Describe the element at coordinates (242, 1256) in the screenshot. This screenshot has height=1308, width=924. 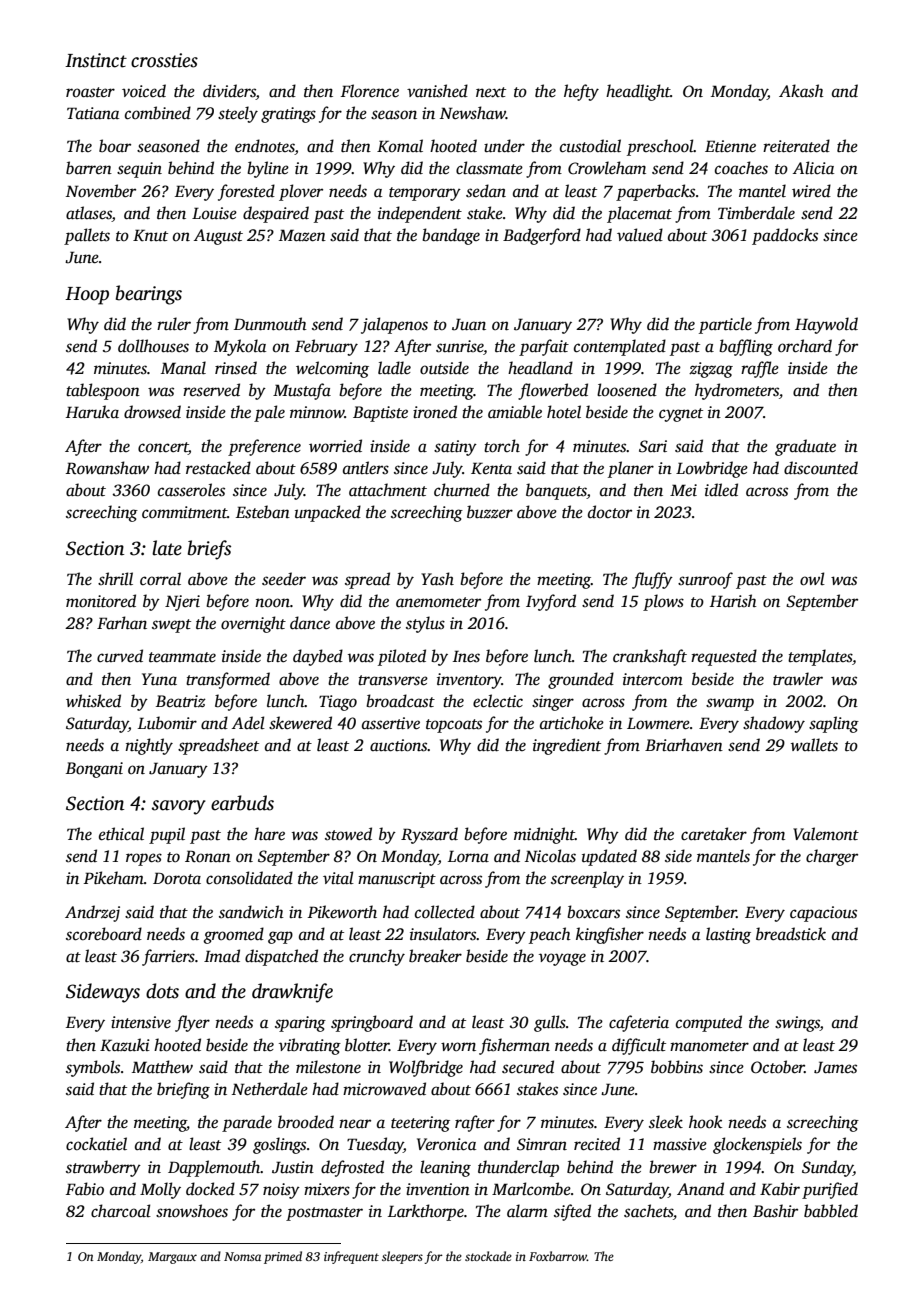
I see `Nomsa` at that location.
